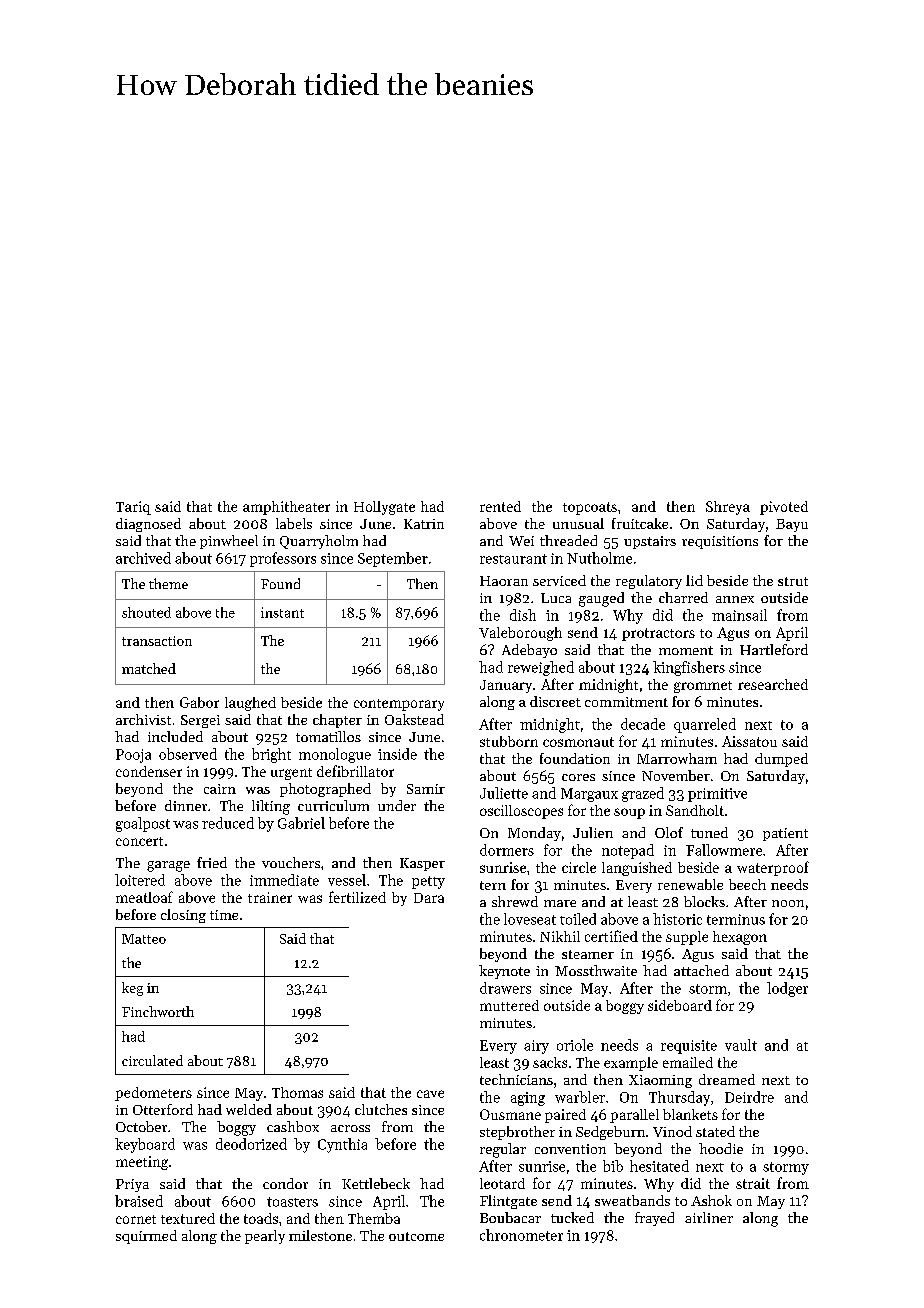 The height and width of the page is (1308, 924). I want to click on drawers, so click(505, 988).
